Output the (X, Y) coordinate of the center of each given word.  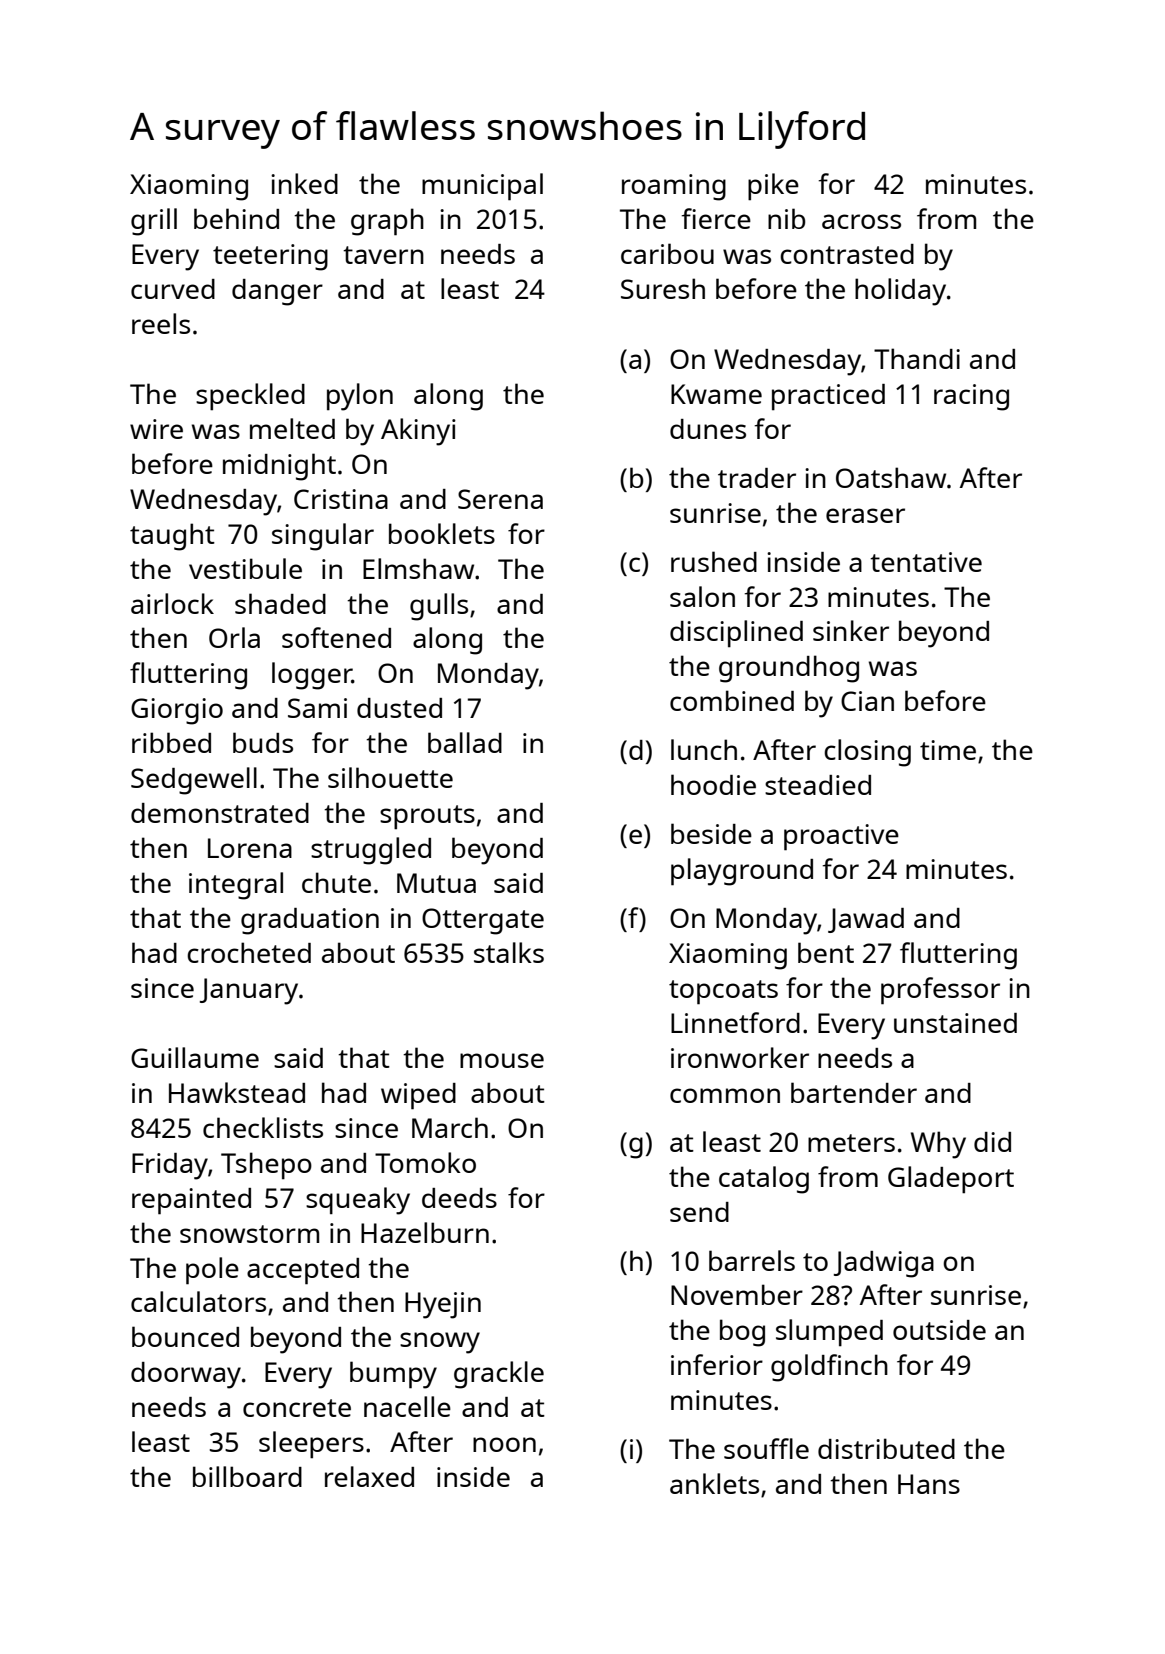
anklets (714, 1483)
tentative (926, 562)
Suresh (663, 288)
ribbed (171, 742)
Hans (929, 1484)
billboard (247, 1476)
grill (154, 222)
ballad (465, 742)
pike (773, 187)
